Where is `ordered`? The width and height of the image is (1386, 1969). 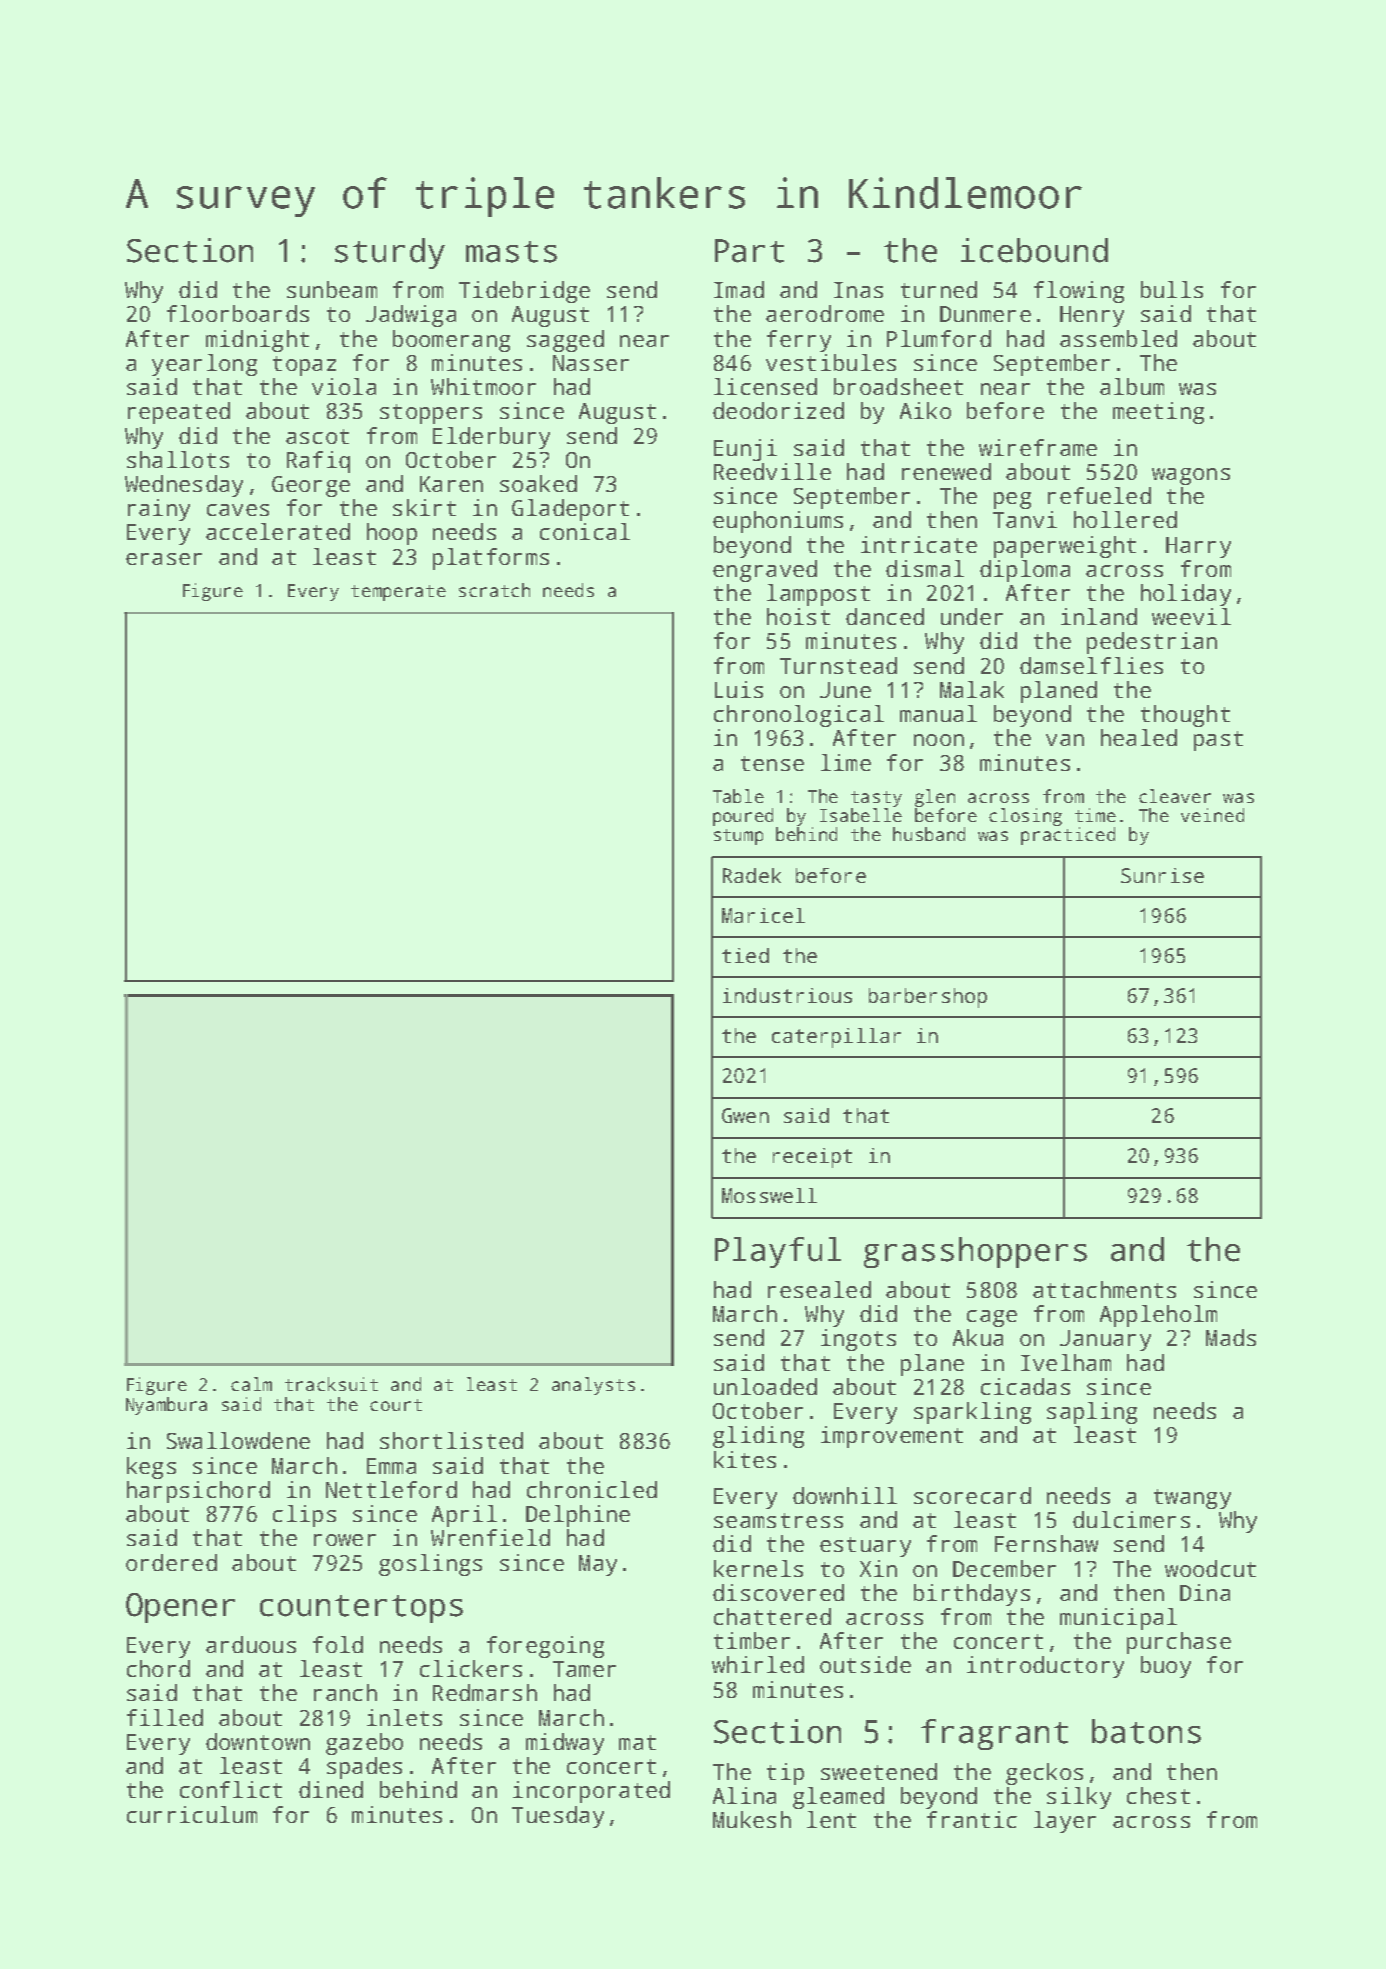
ordered is located at coordinates (171, 1562).
